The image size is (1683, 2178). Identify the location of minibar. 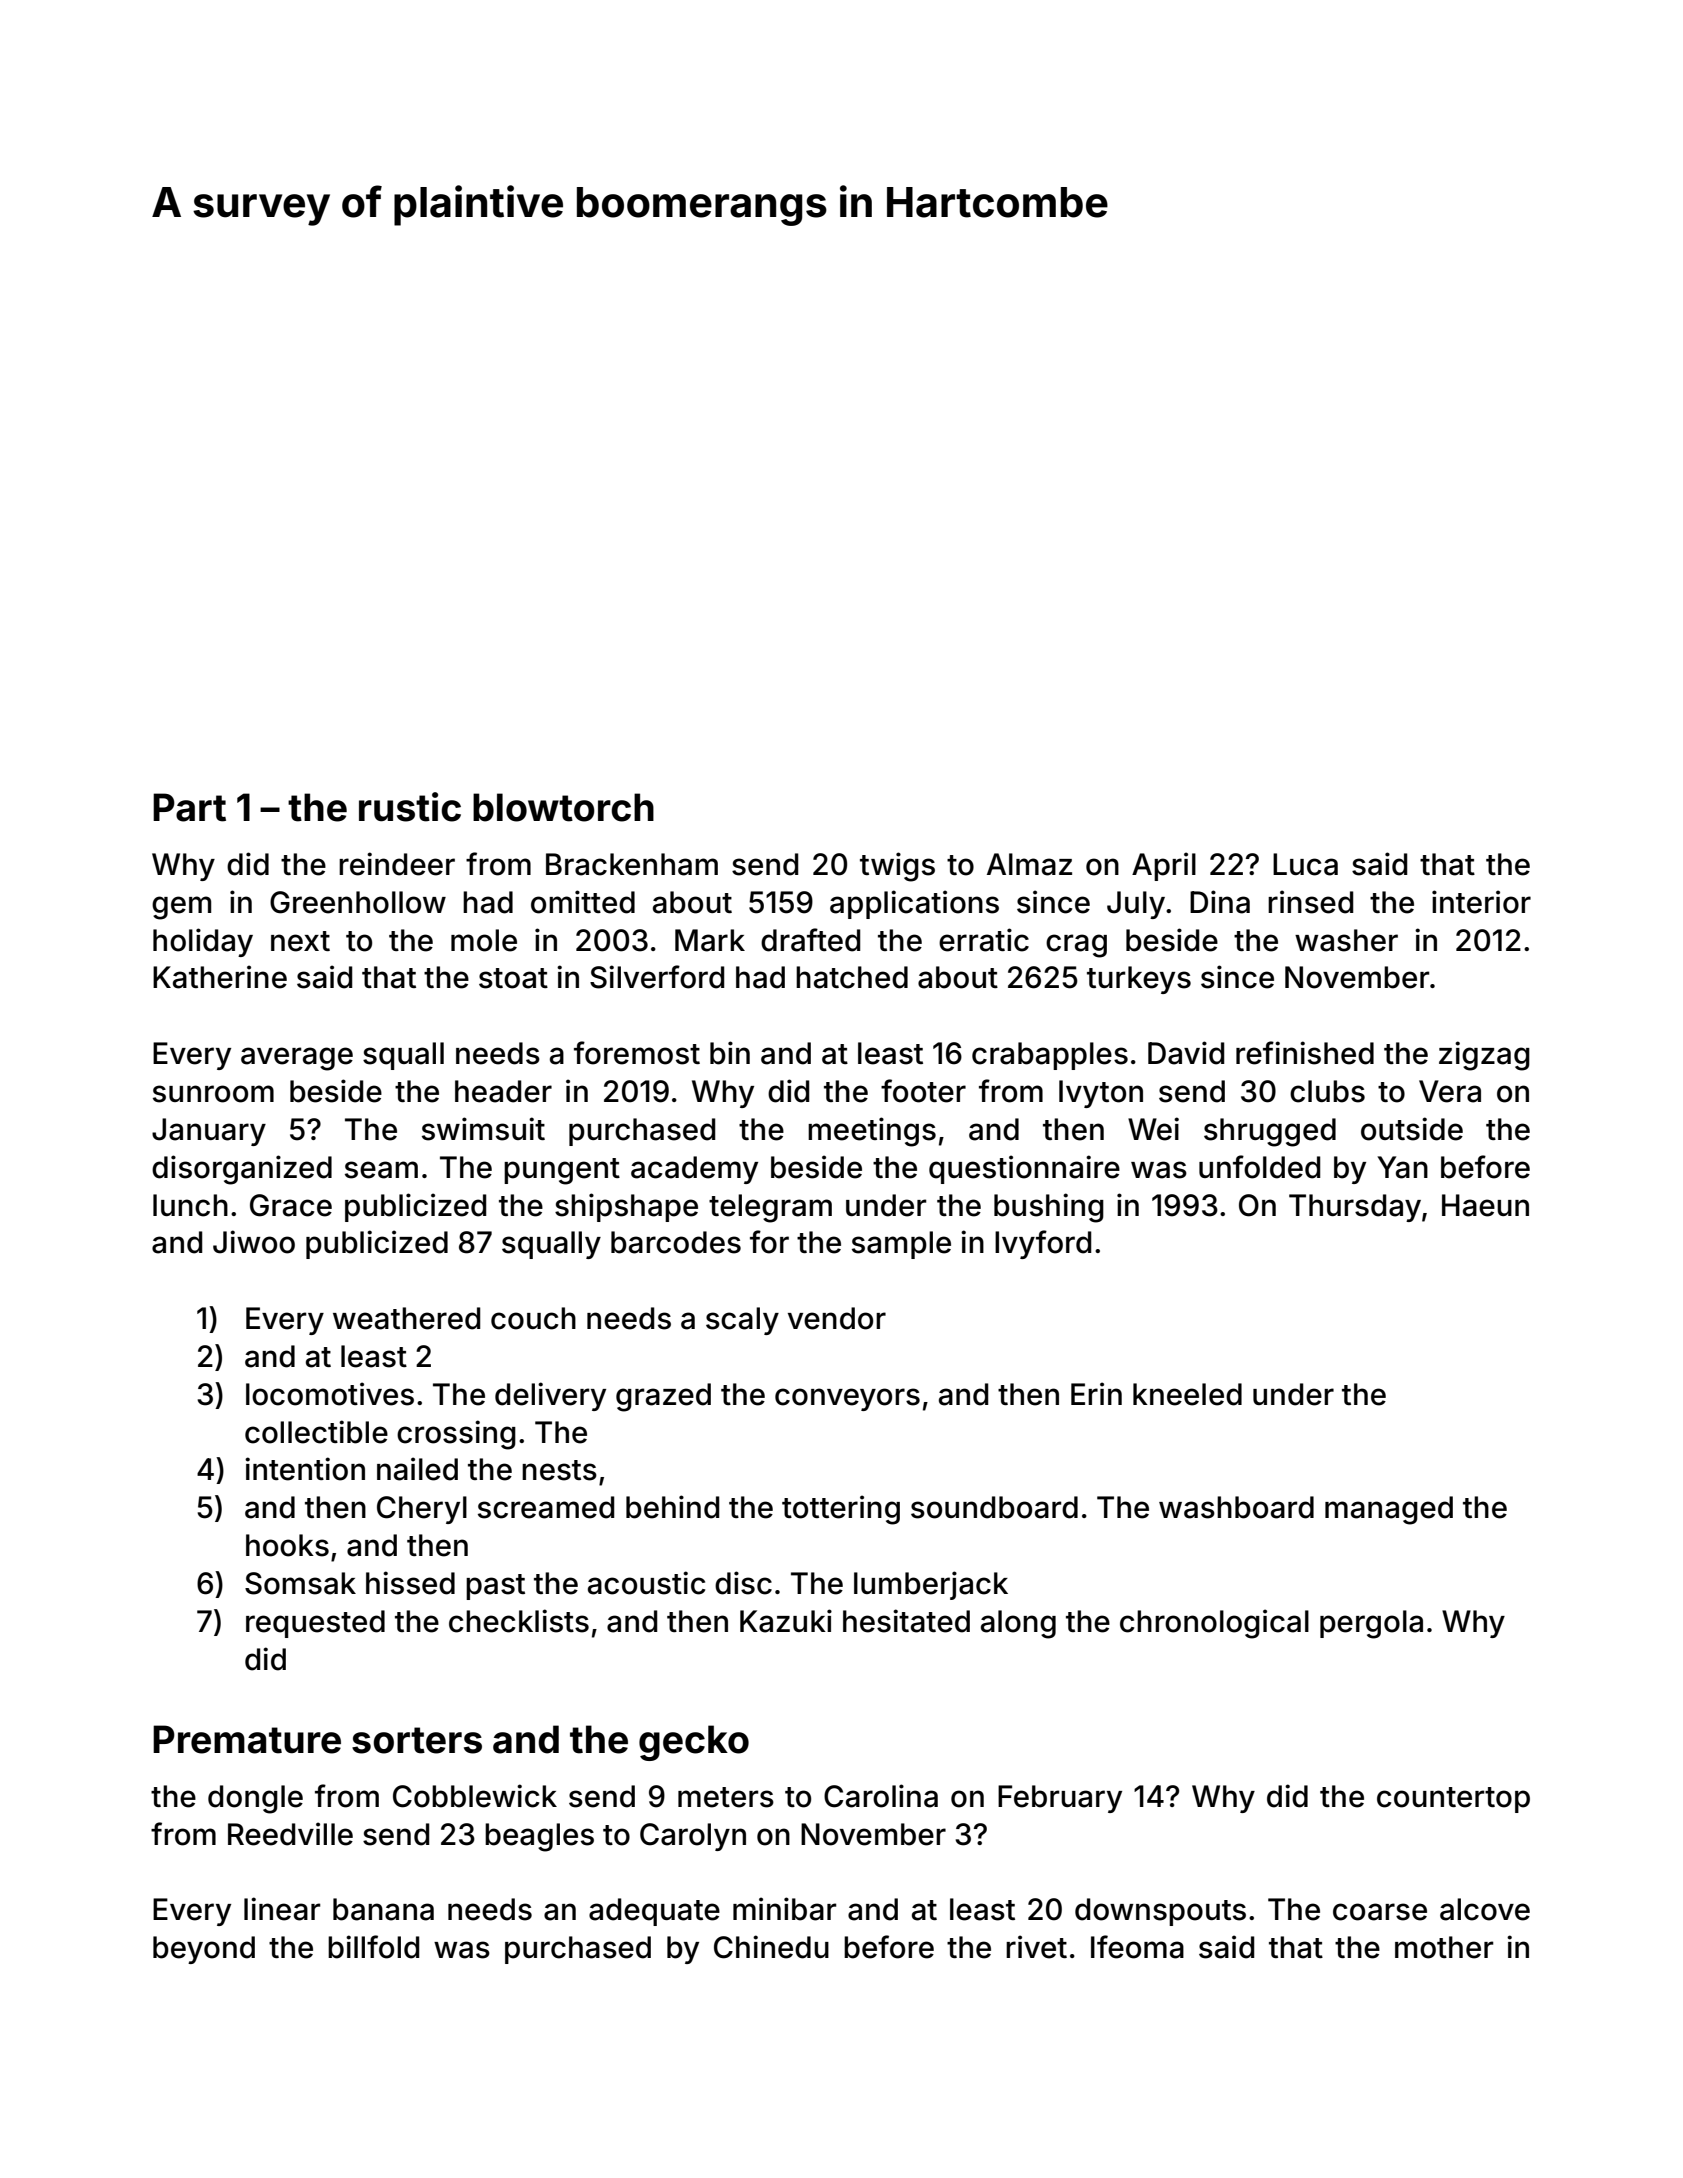
(784, 1909).
